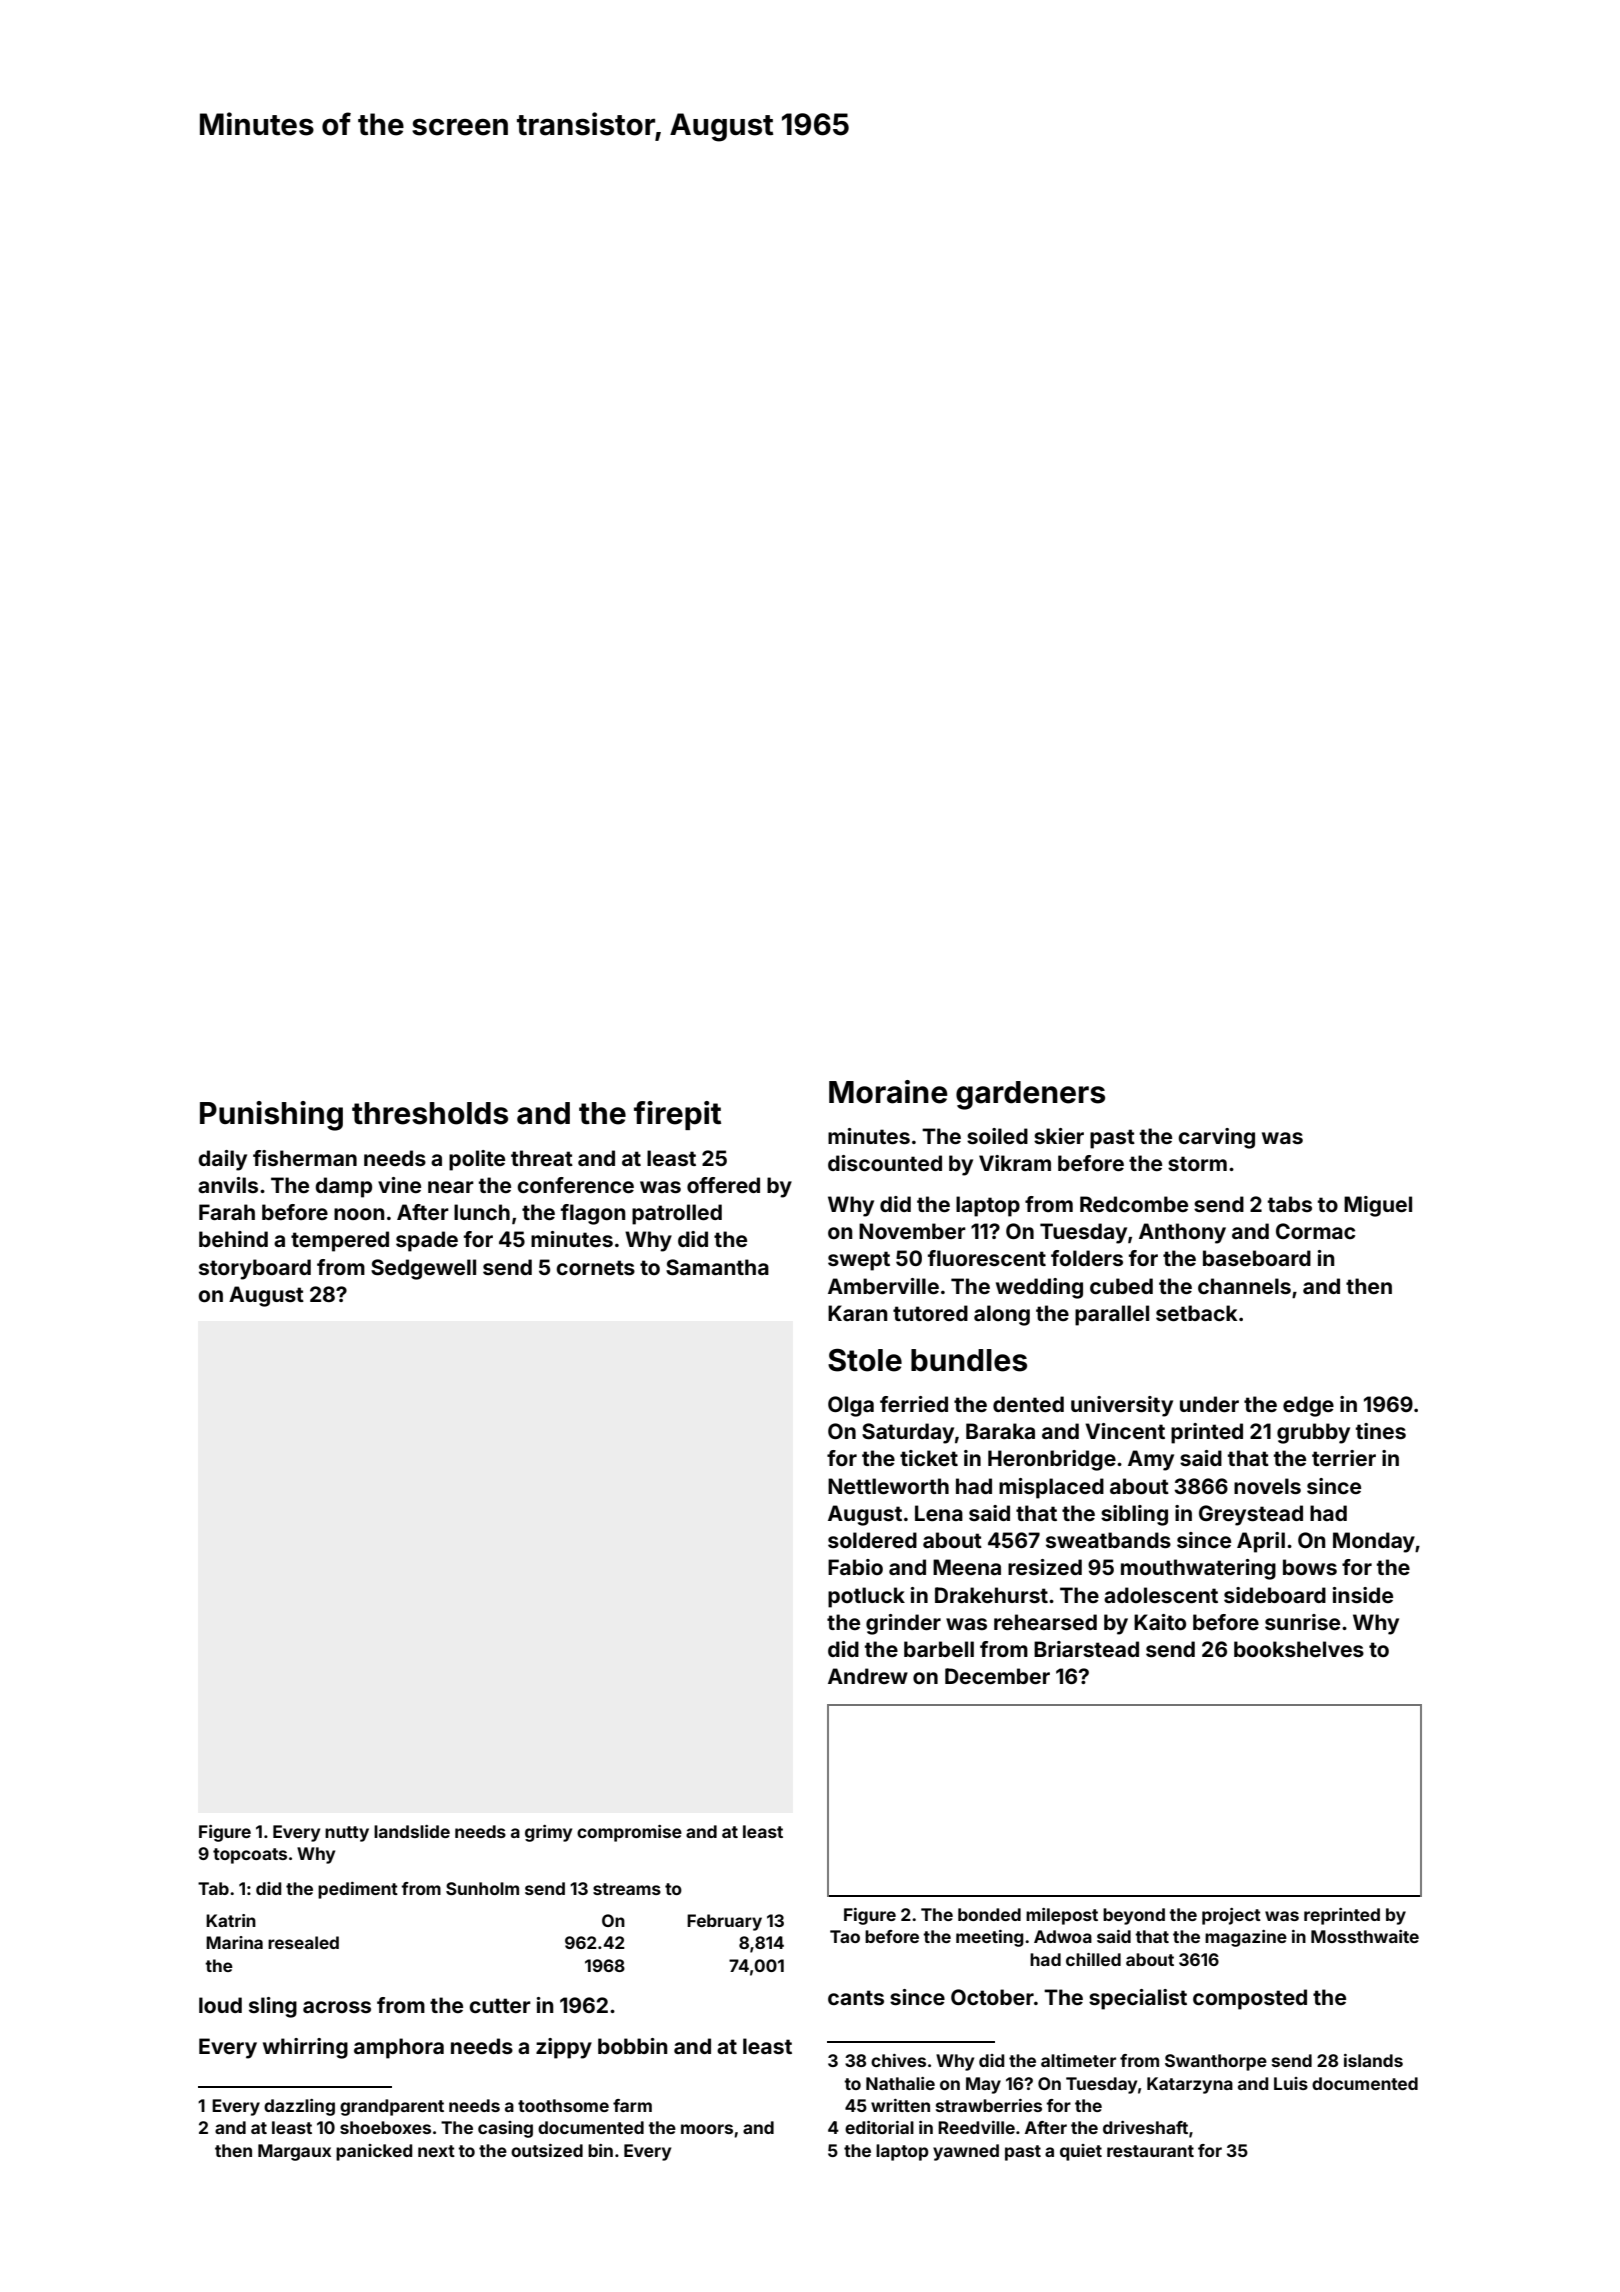 The image size is (1620, 2292). What do you see at coordinates (337, 2007) in the screenshot?
I see `across` at bounding box center [337, 2007].
